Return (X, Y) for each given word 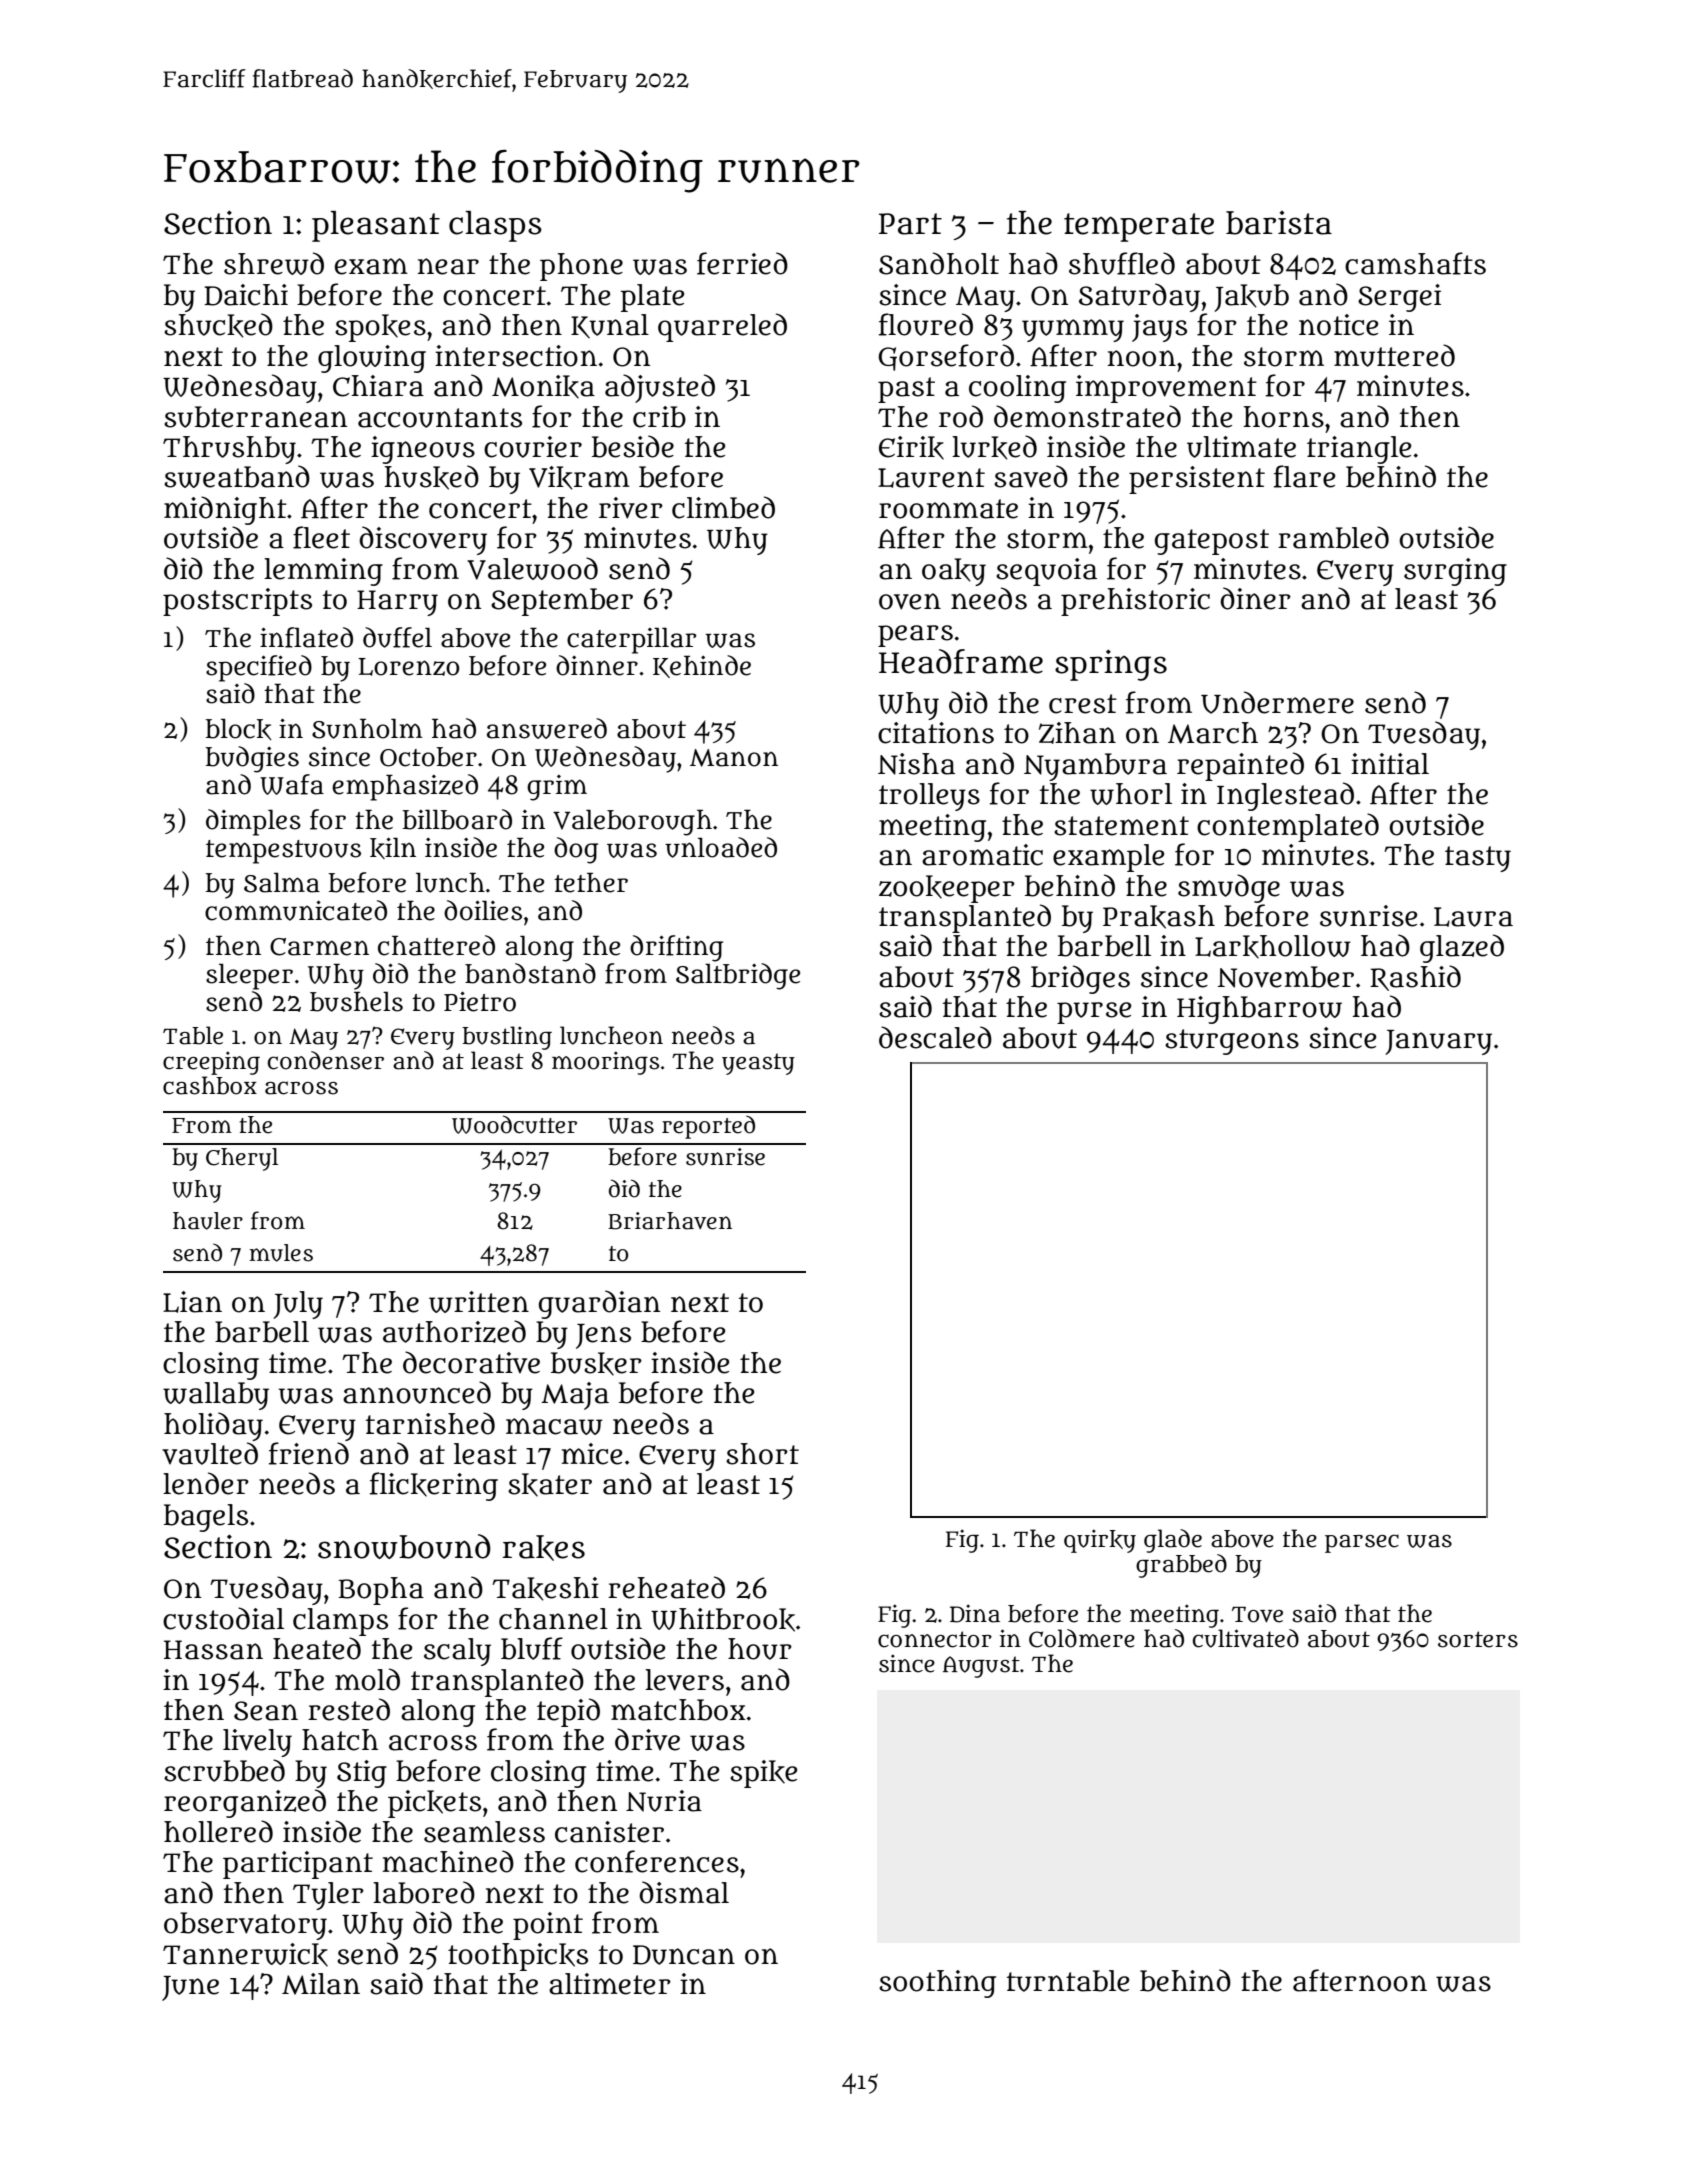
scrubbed (224, 1770)
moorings (605, 1063)
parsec (1362, 1543)
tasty (1478, 859)
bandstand (530, 973)
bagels (206, 1518)
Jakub (1251, 298)
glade (1173, 1541)
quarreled (722, 327)
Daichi (246, 295)
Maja (575, 1396)
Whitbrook (723, 1620)
